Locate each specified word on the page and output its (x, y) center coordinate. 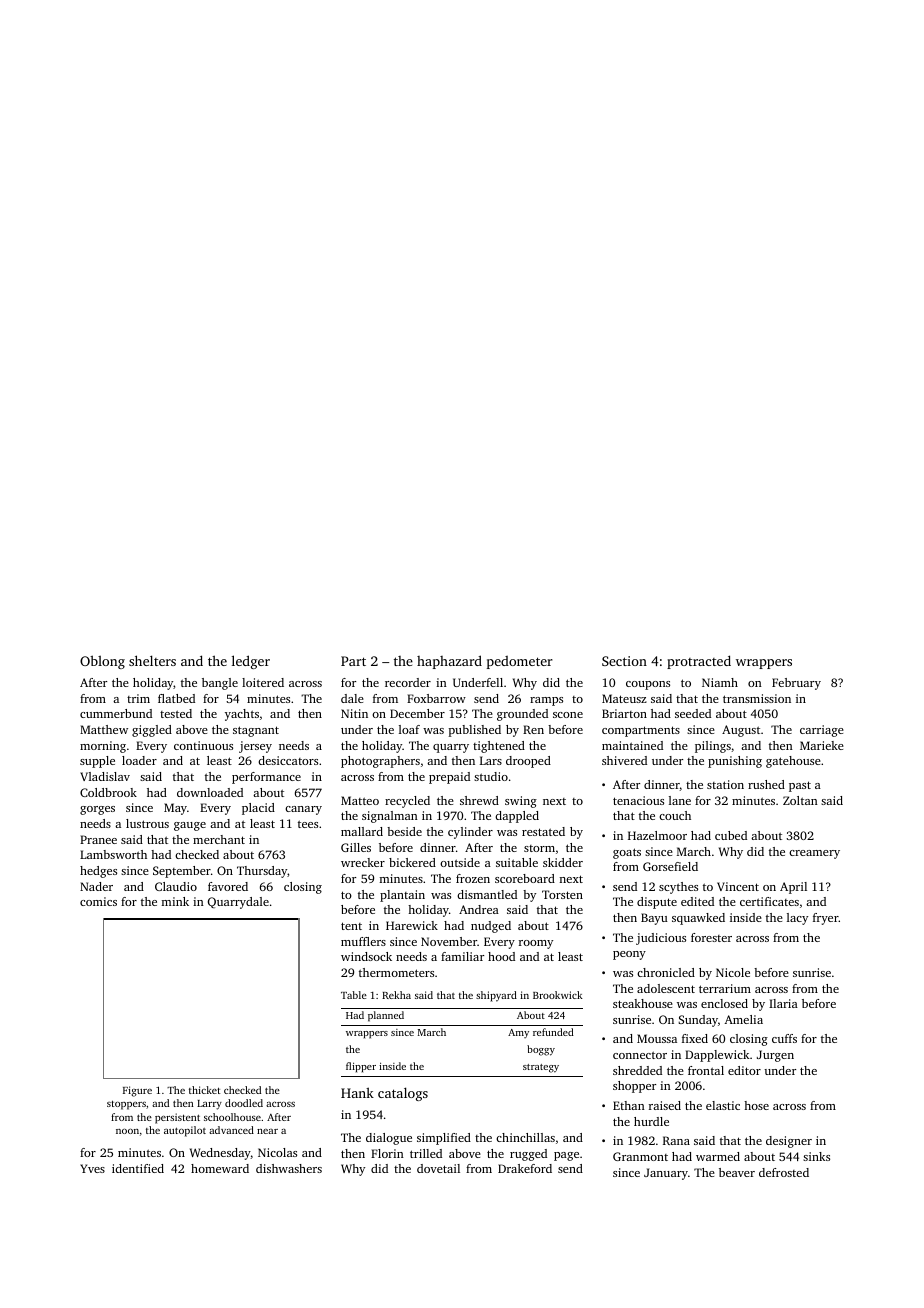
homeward (220, 1168)
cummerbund (116, 713)
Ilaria (783, 1003)
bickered (412, 862)
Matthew (104, 729)
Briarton (624, 713)
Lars (491, 760)
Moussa (657, 1038)
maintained (632, 745)
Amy (518, 1033)
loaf (409, 729)
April (793, 888)
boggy (541, 1050)
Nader (96, 886)
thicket (204, 1090)
